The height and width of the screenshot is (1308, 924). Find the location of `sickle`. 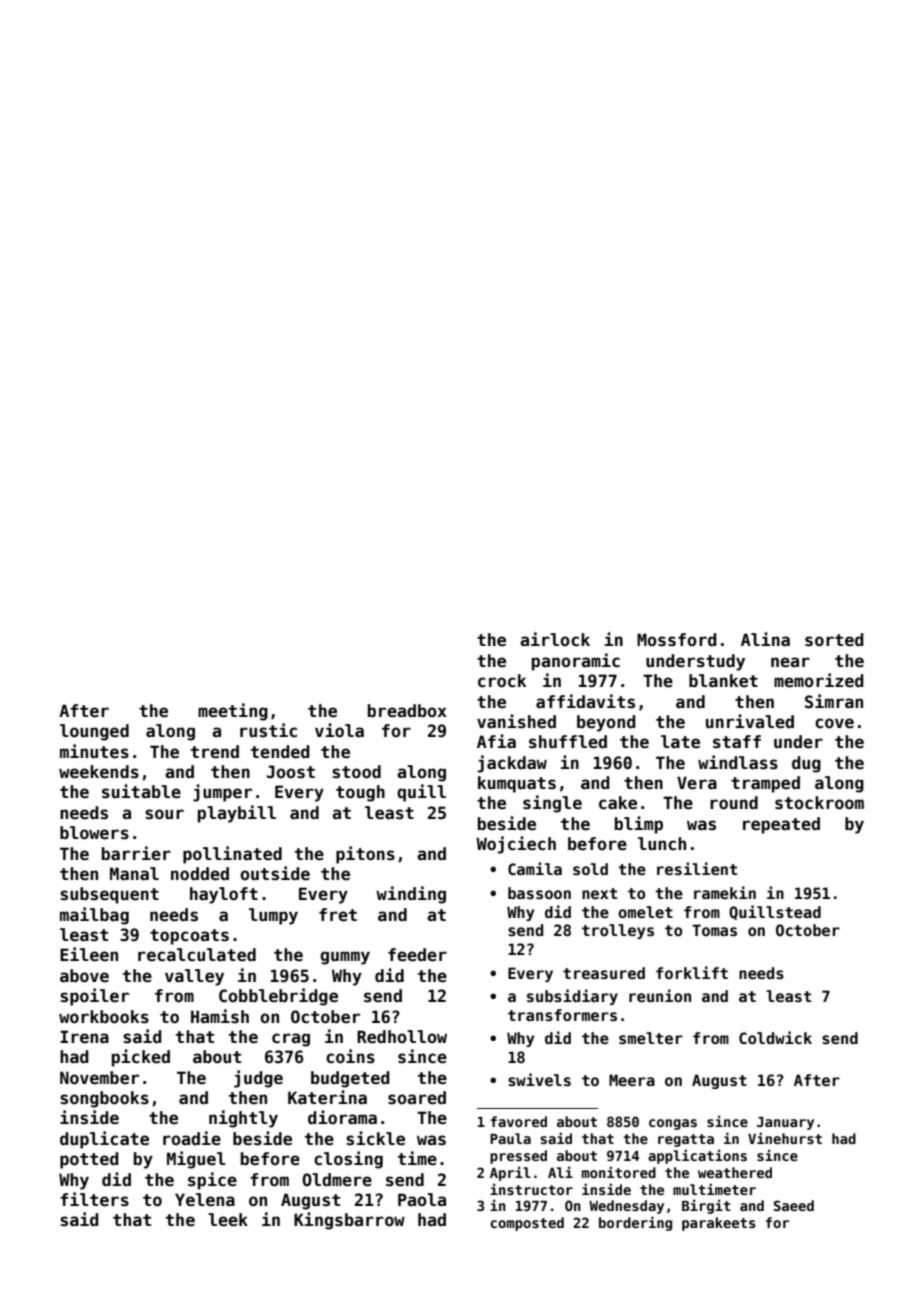

sickle is located at coordinates (375, 1138).
